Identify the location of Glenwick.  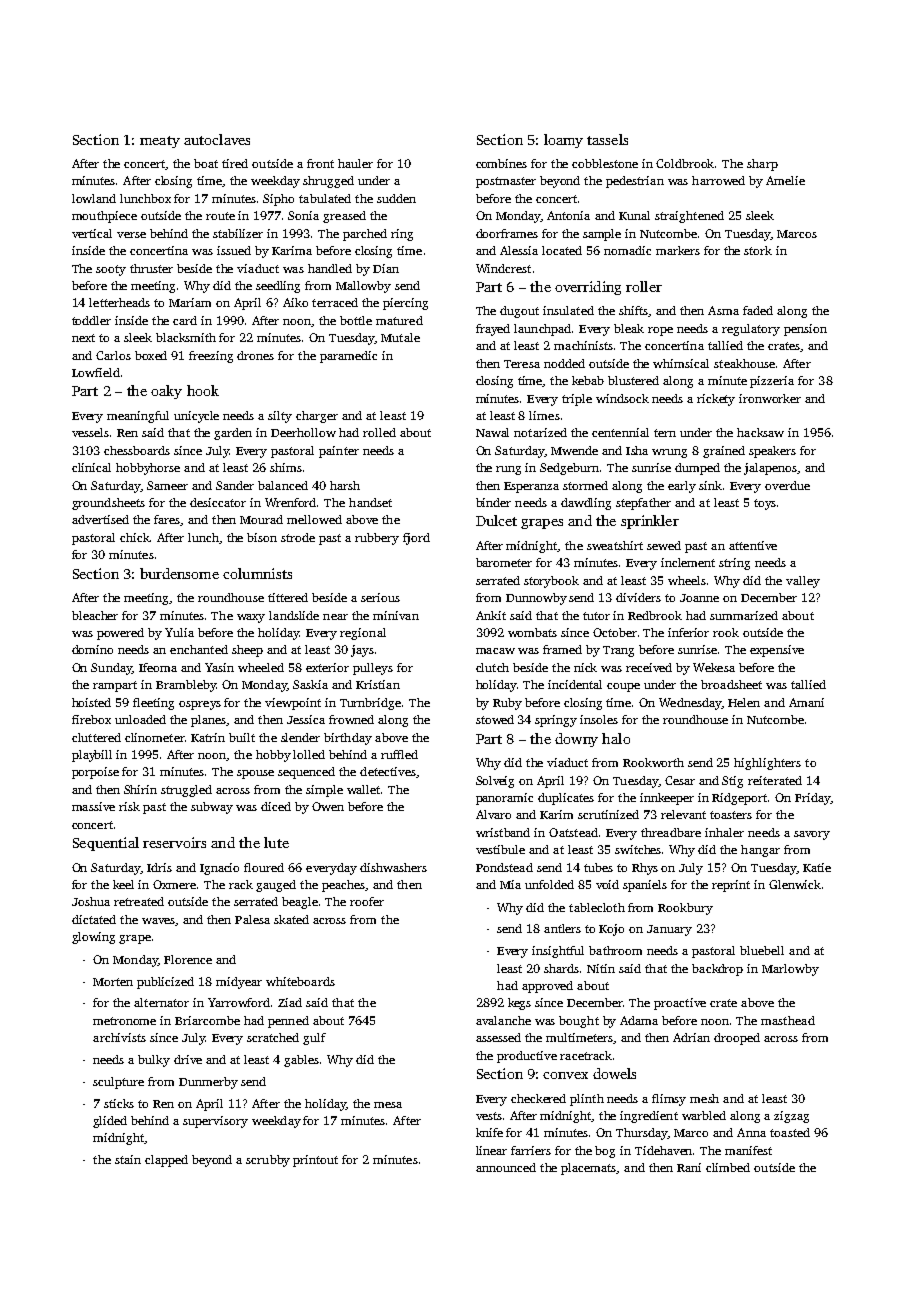
(795, 884).
